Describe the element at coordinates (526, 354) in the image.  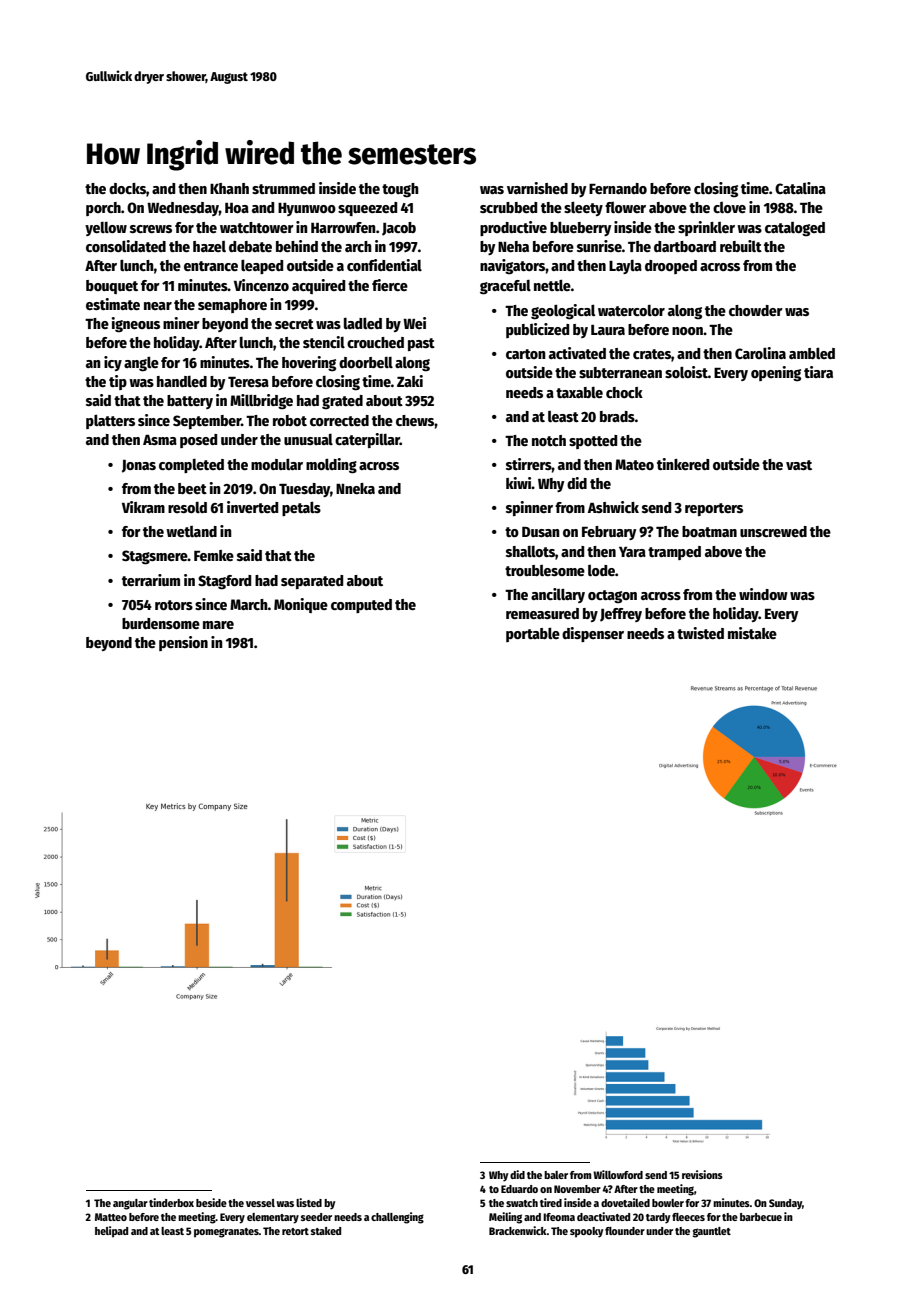
I see `carton` at that location.
